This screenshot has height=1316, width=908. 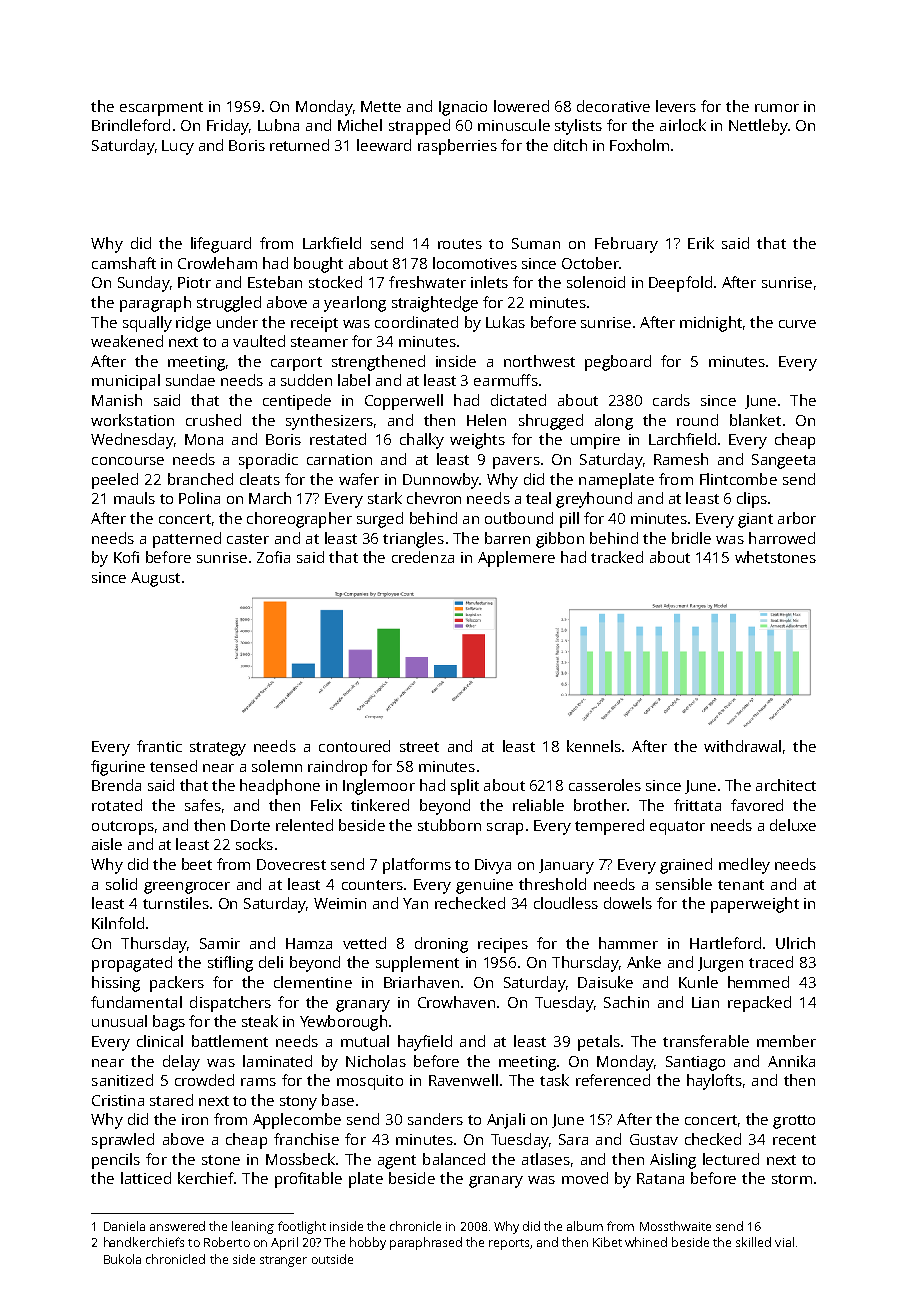 I want to click on answered, so click(x=177, y=1226).
